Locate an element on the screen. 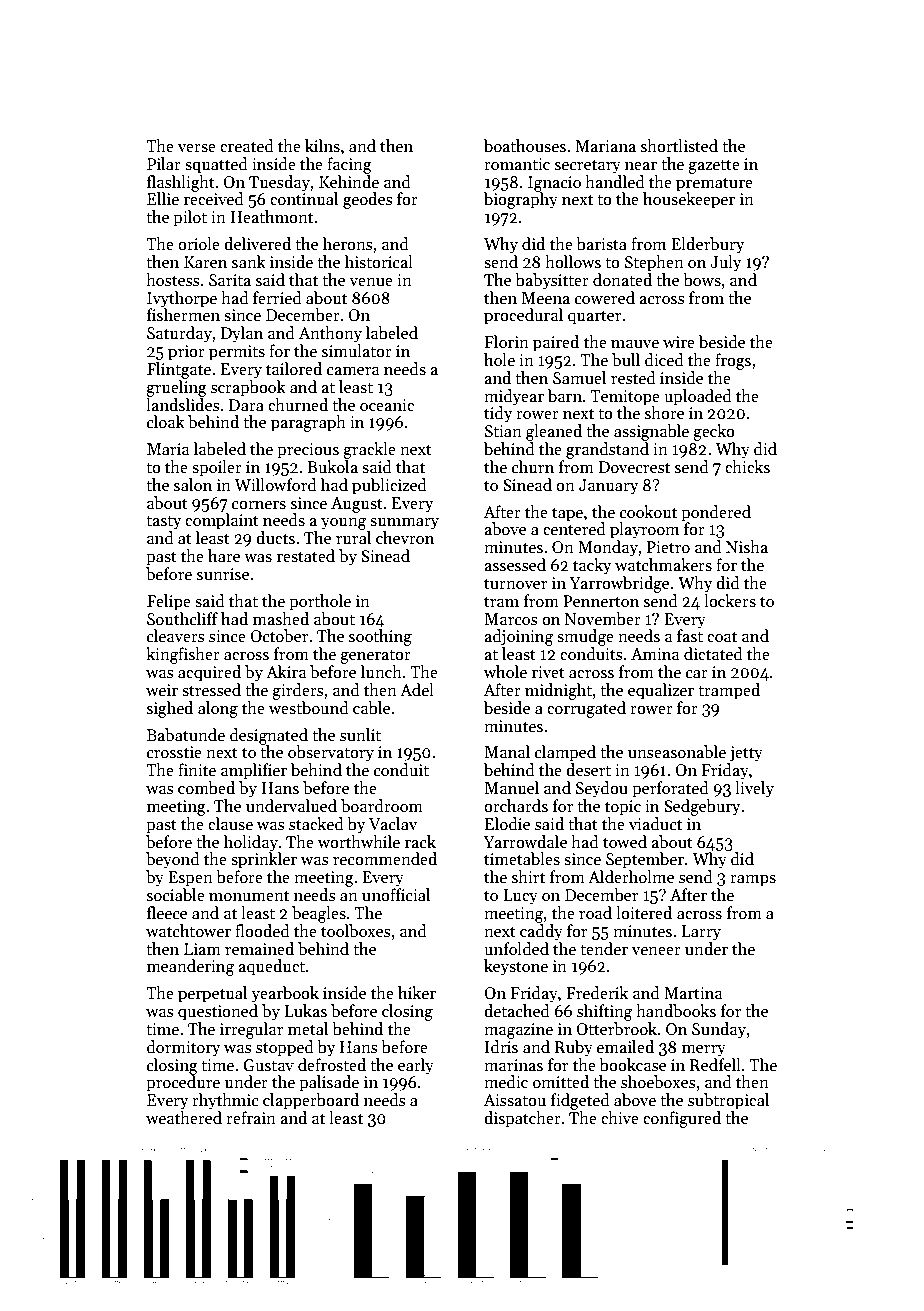 The image size is (924, 1311). delivered is located at coordinates (257, 244).
